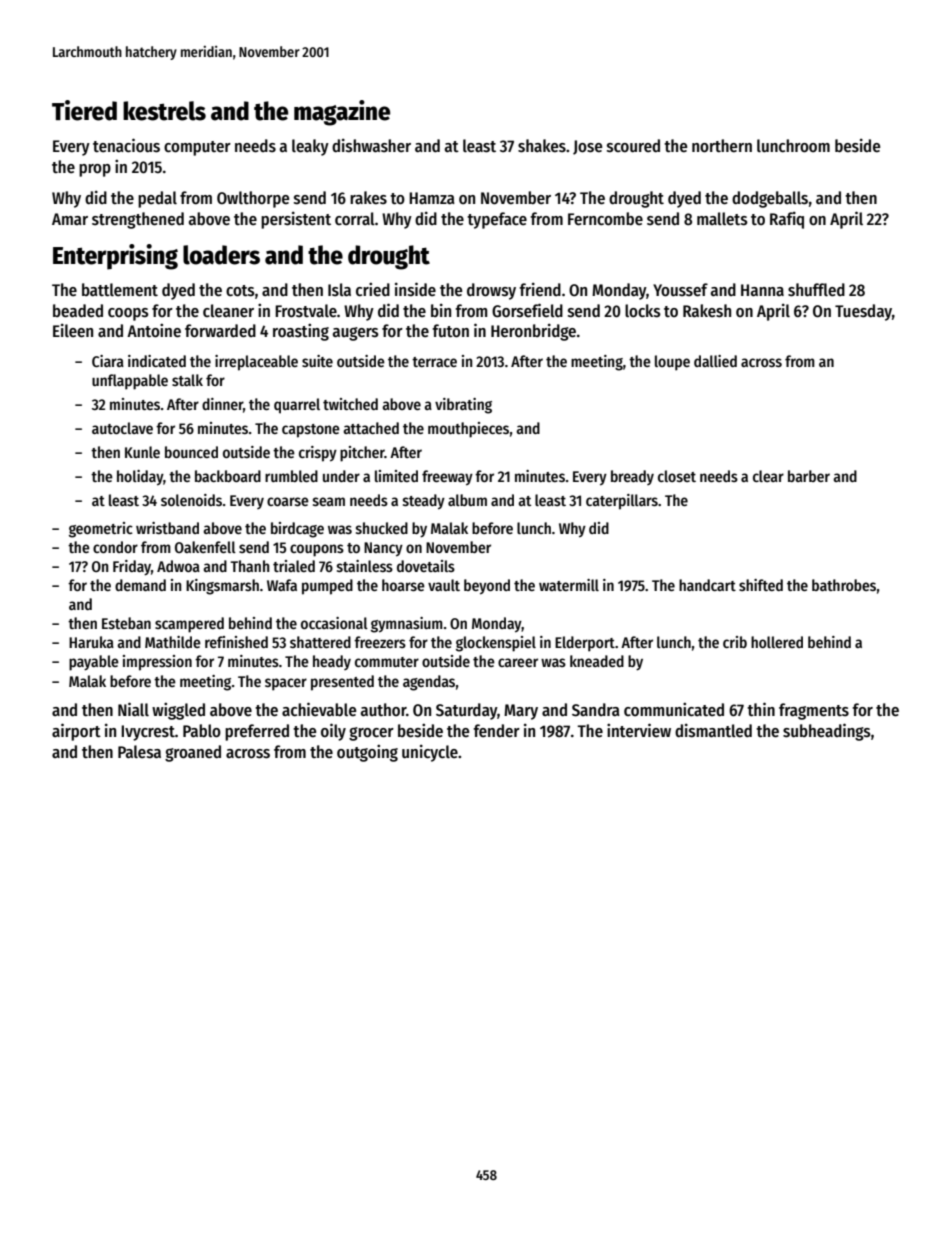 The width and height of the page is (952, 1233). What do you see at coordinates (713, 730) in the page?
I see `dismantled` at bounding box center [713, 730].
